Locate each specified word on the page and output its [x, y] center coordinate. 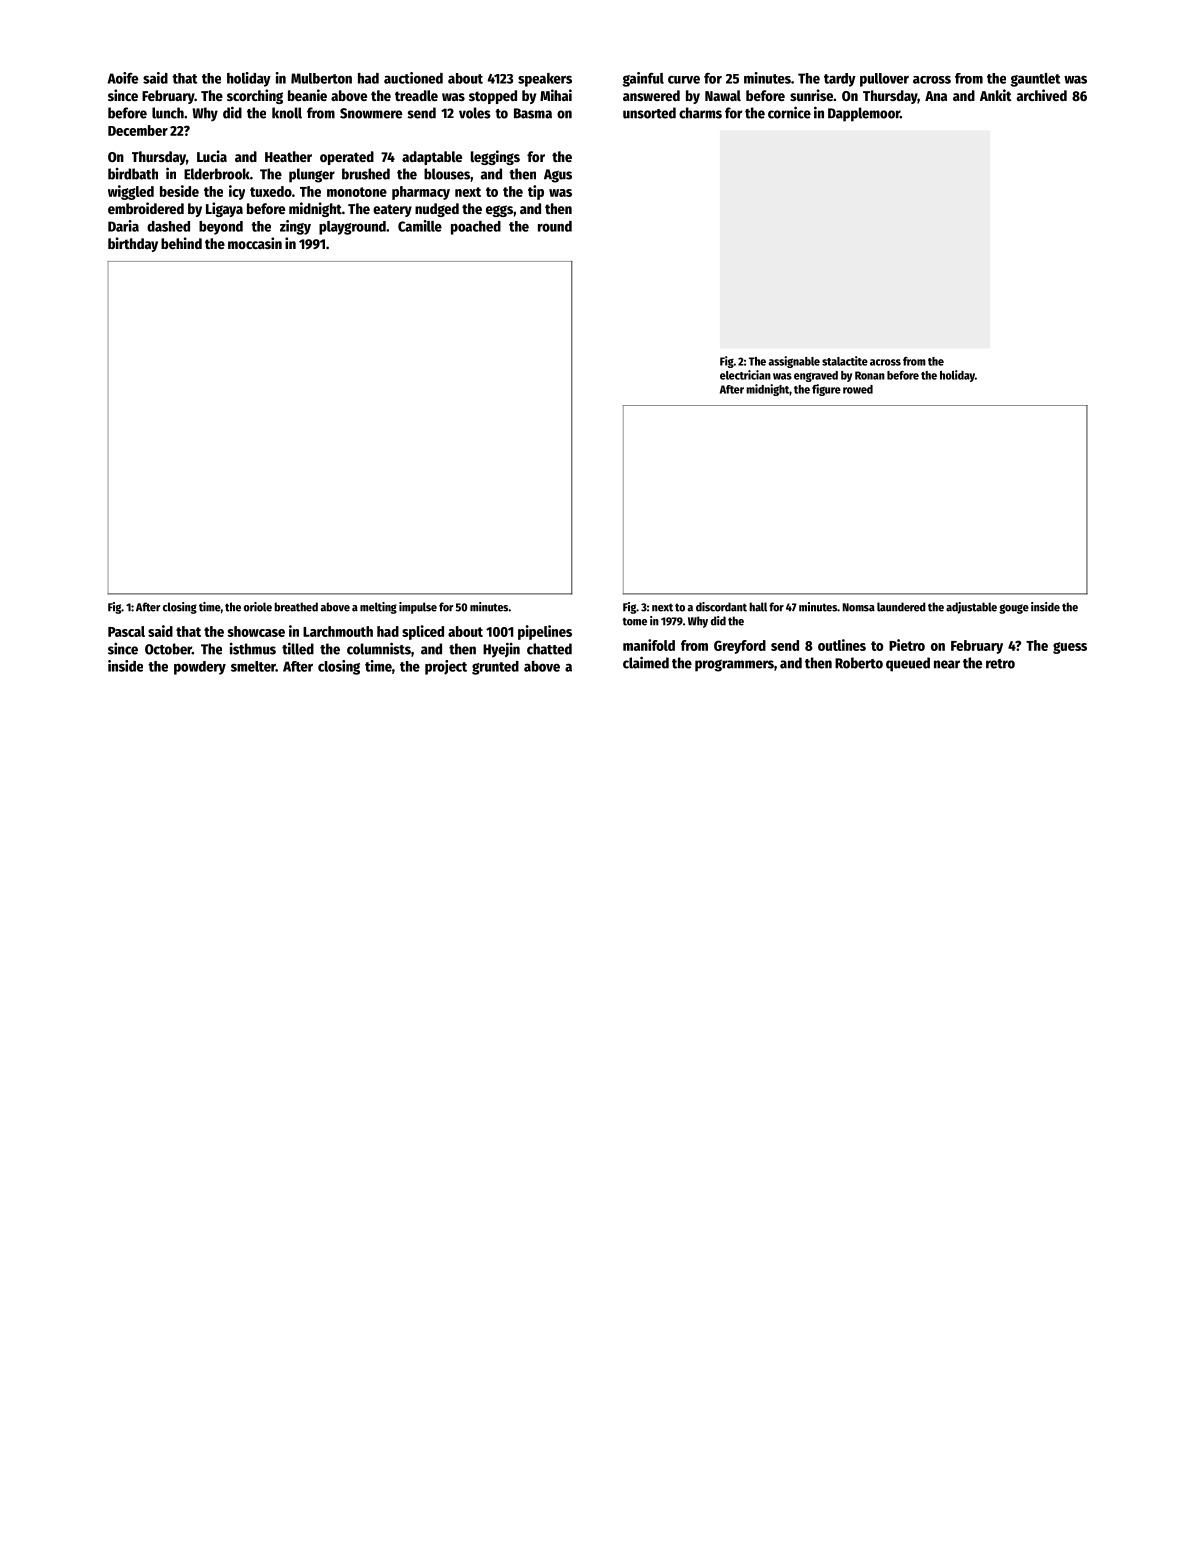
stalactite [845, 361]
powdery [200, 668]
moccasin [255, 243]
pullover [884, 80]
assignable [794, 362]
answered [651, 95]
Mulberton [321, 78]
